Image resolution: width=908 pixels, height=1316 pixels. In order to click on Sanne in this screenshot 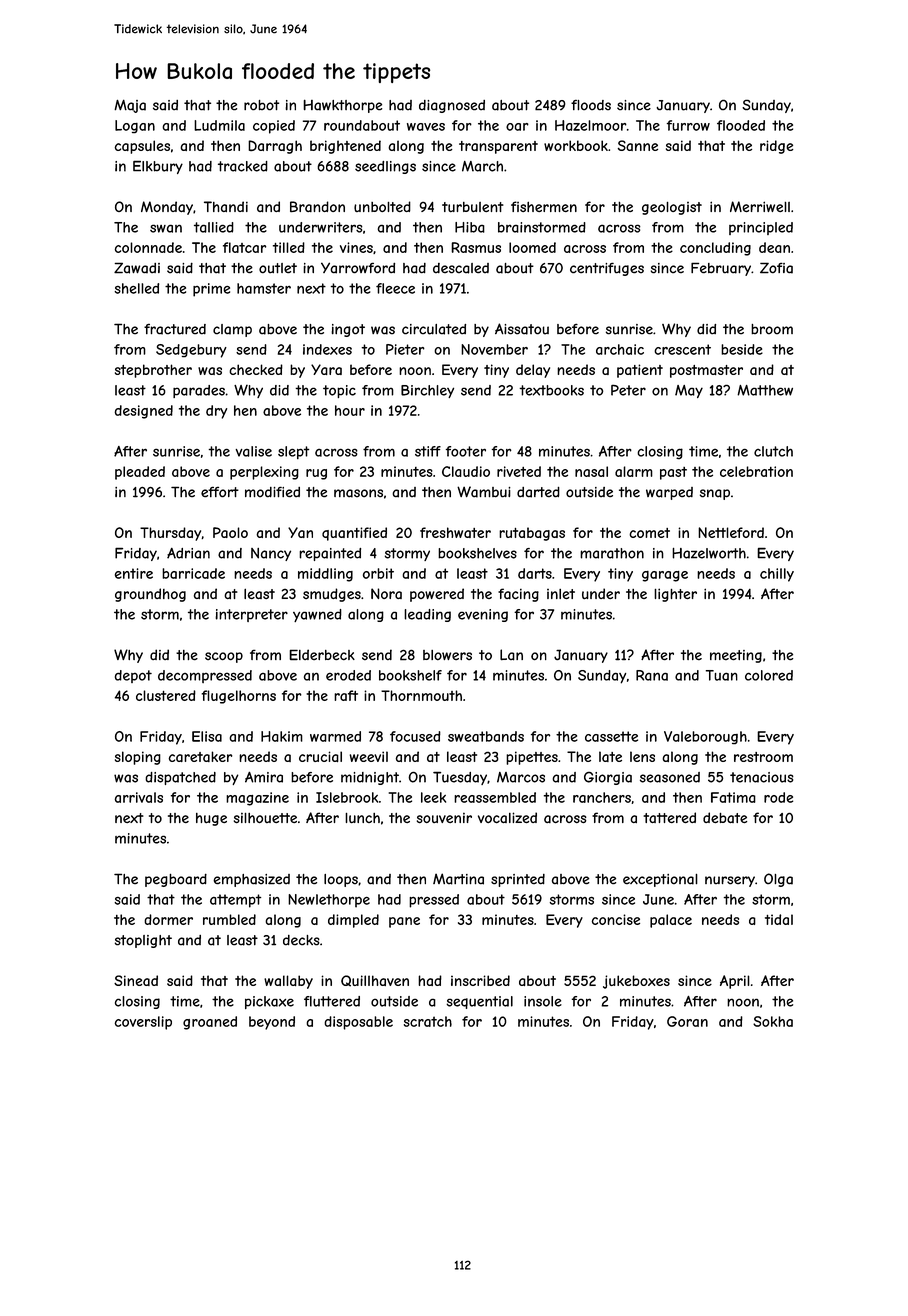, I will do `click(638, 145)`.
